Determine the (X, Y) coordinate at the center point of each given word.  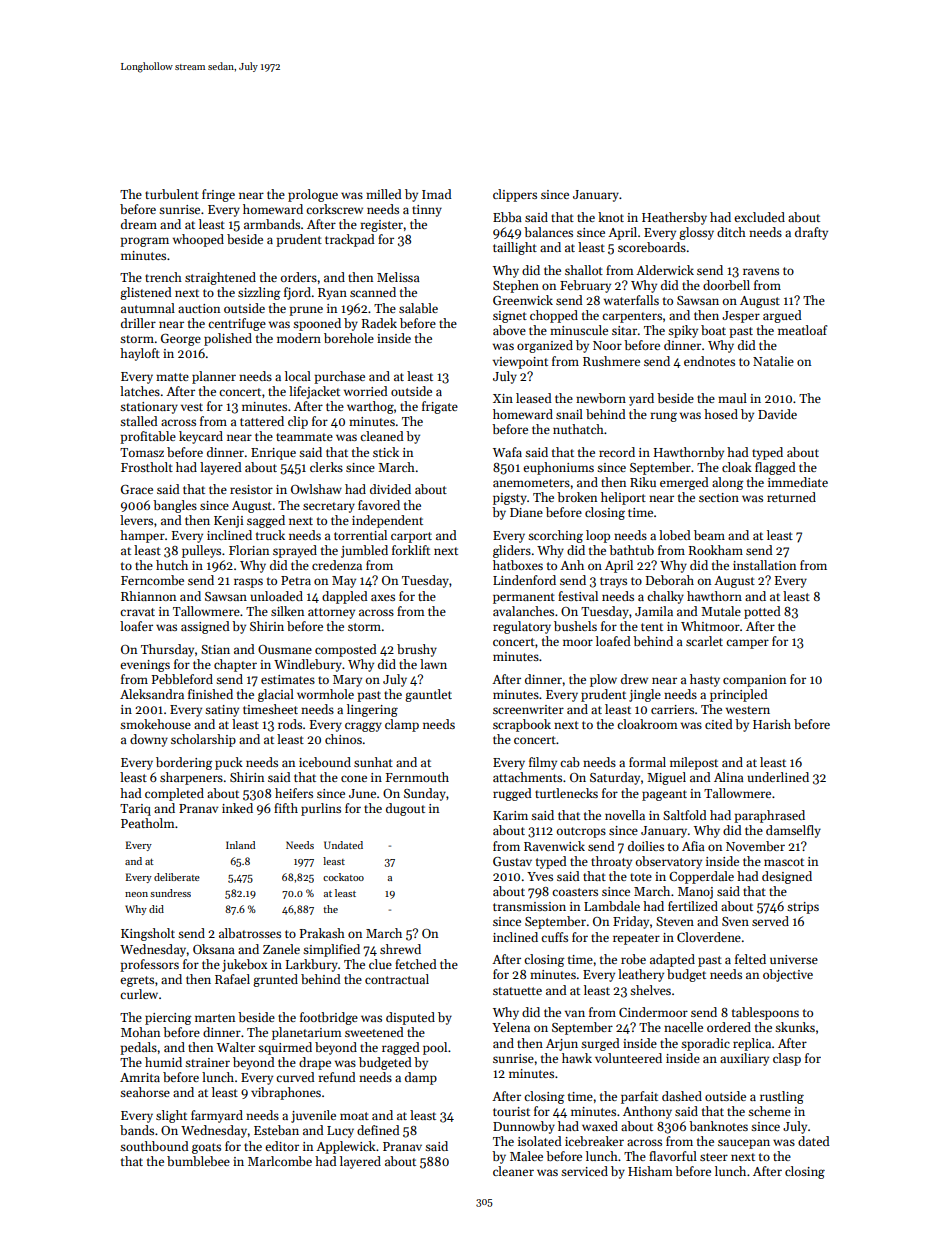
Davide (777, 414)
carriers (672, 709)
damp (421, 1078)
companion (754, 681)
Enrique (273, 454)
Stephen (516, 286)
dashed (682, 1096)
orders (299, 277)
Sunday (425, 794)
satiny (222, 711)
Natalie (773, 361)
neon (136, 894)
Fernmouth (417, 777)
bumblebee (198, 1161)
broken (577, 497)
